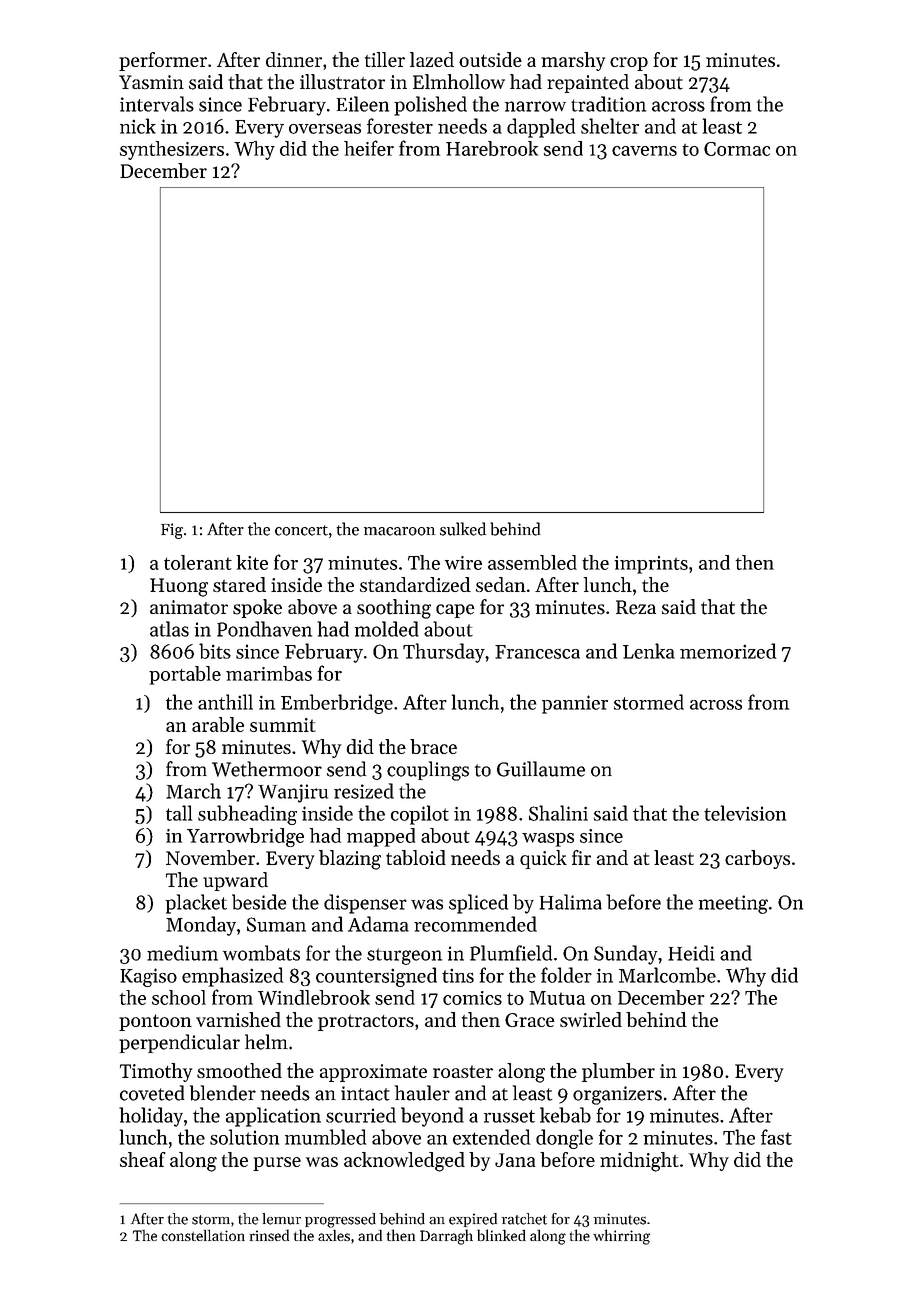  I want to click on memorized, so click(728, 651).
